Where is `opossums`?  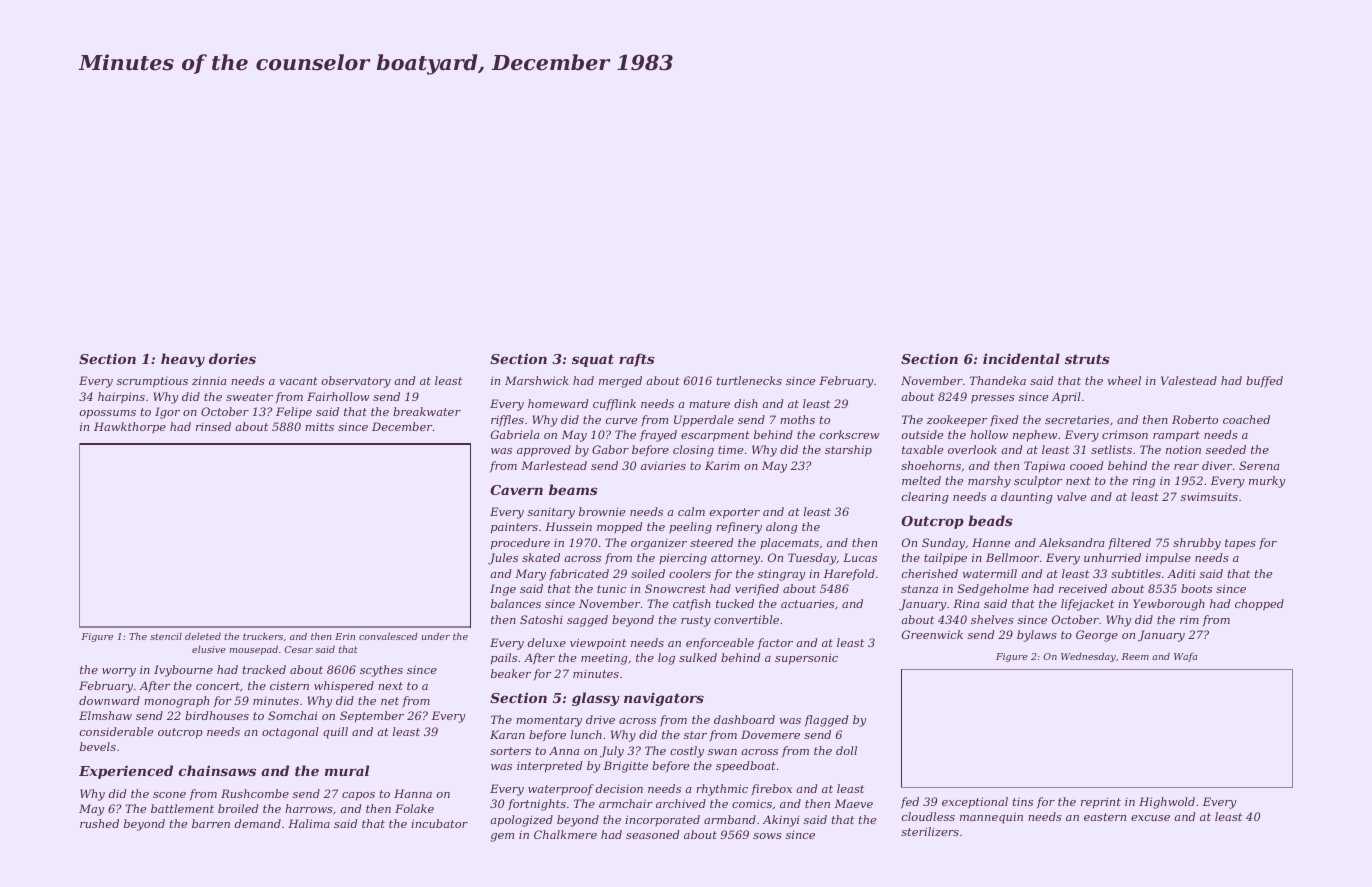
opossums is located at coordinates (108, 414).
